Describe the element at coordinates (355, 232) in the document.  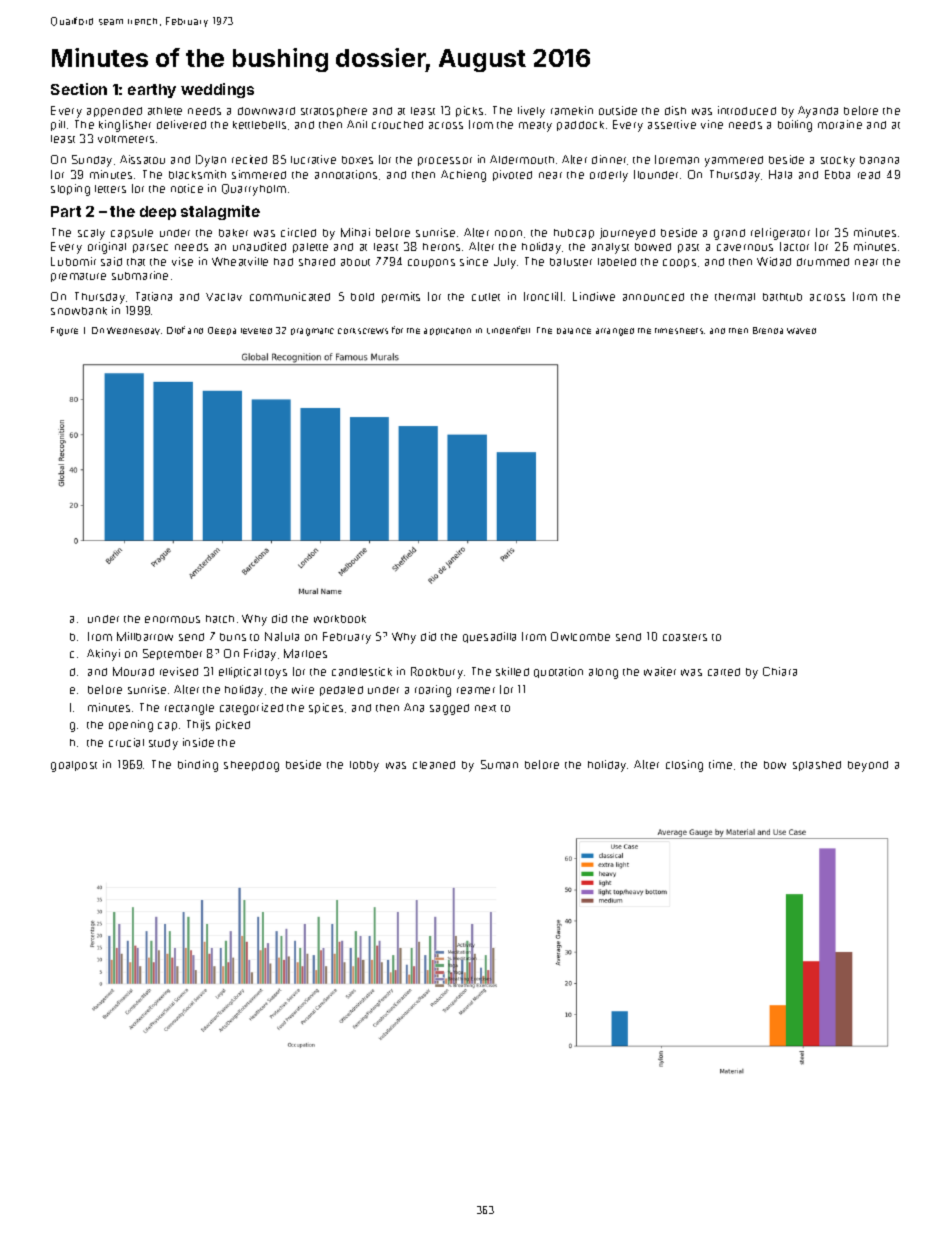
I see `Mihai` at that location.
